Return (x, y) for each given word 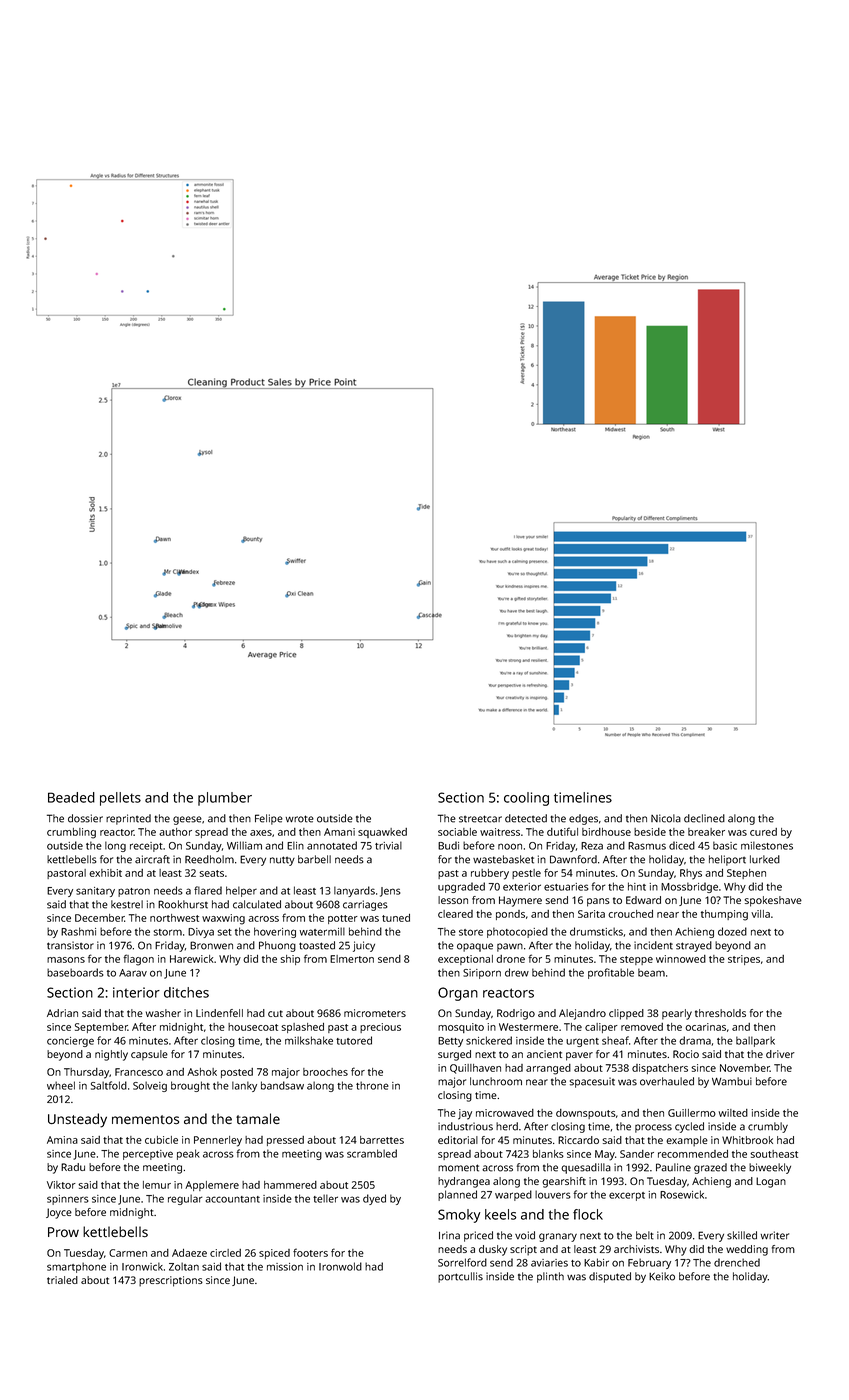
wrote (300, 819)
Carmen (128, 1253)
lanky (244, 1086)
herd (507, 1126)
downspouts (586, 1114)
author (175, 832)
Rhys (691, 874)
